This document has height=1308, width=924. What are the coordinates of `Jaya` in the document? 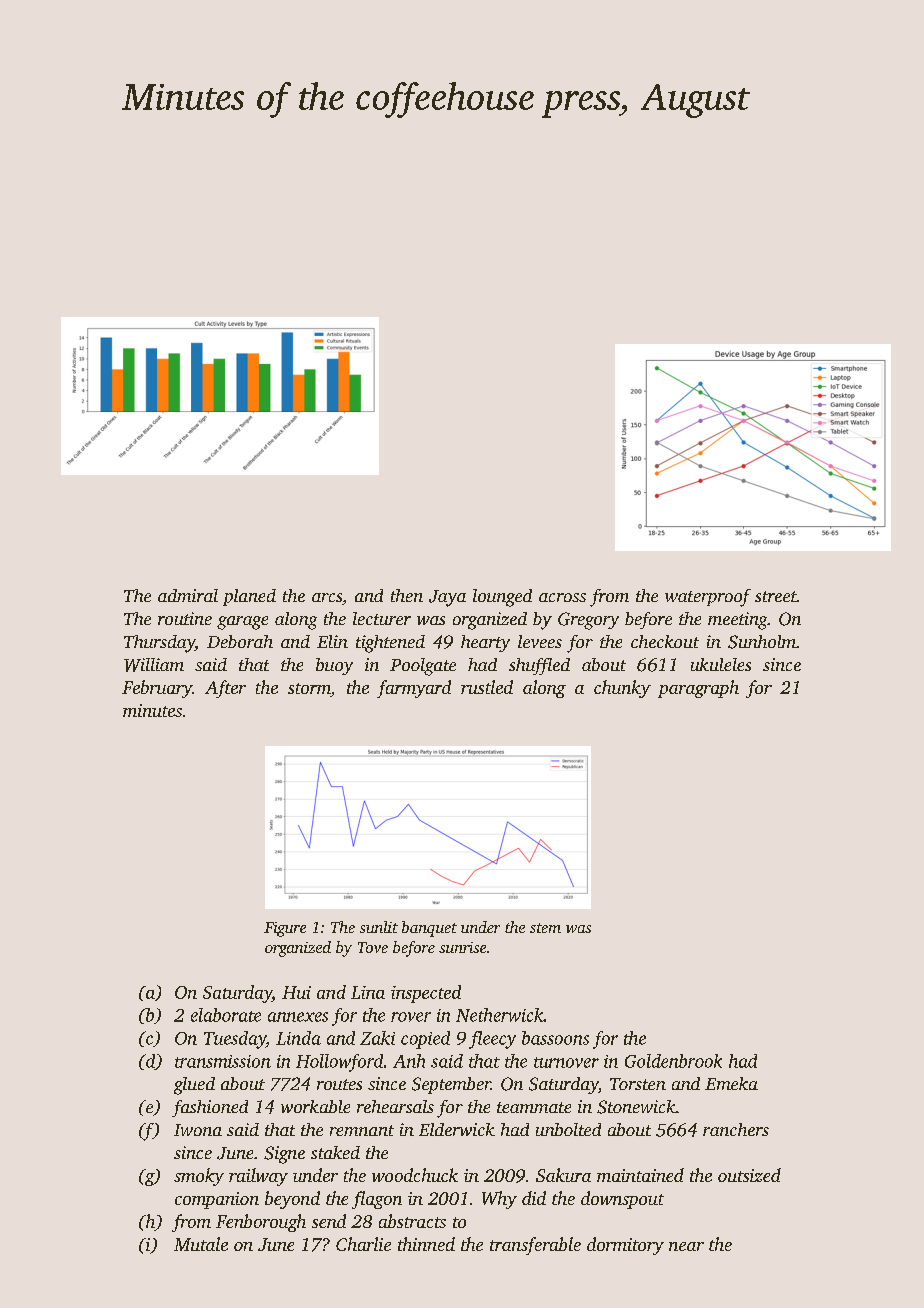 It's located at (447, 598).
